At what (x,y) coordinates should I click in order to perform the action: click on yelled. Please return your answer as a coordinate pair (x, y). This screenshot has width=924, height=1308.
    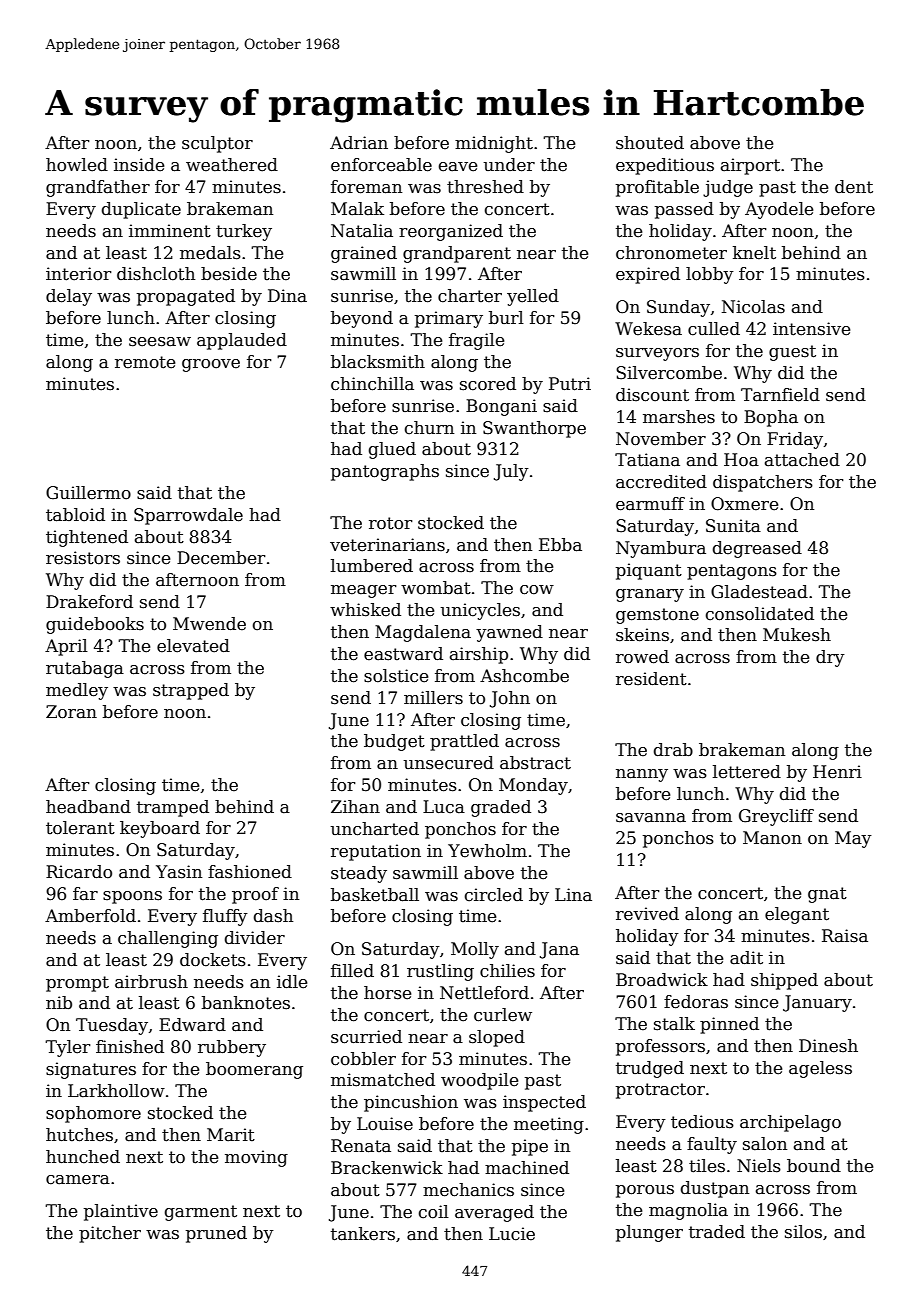
    Looking at the image, I should click on (533, 297).
